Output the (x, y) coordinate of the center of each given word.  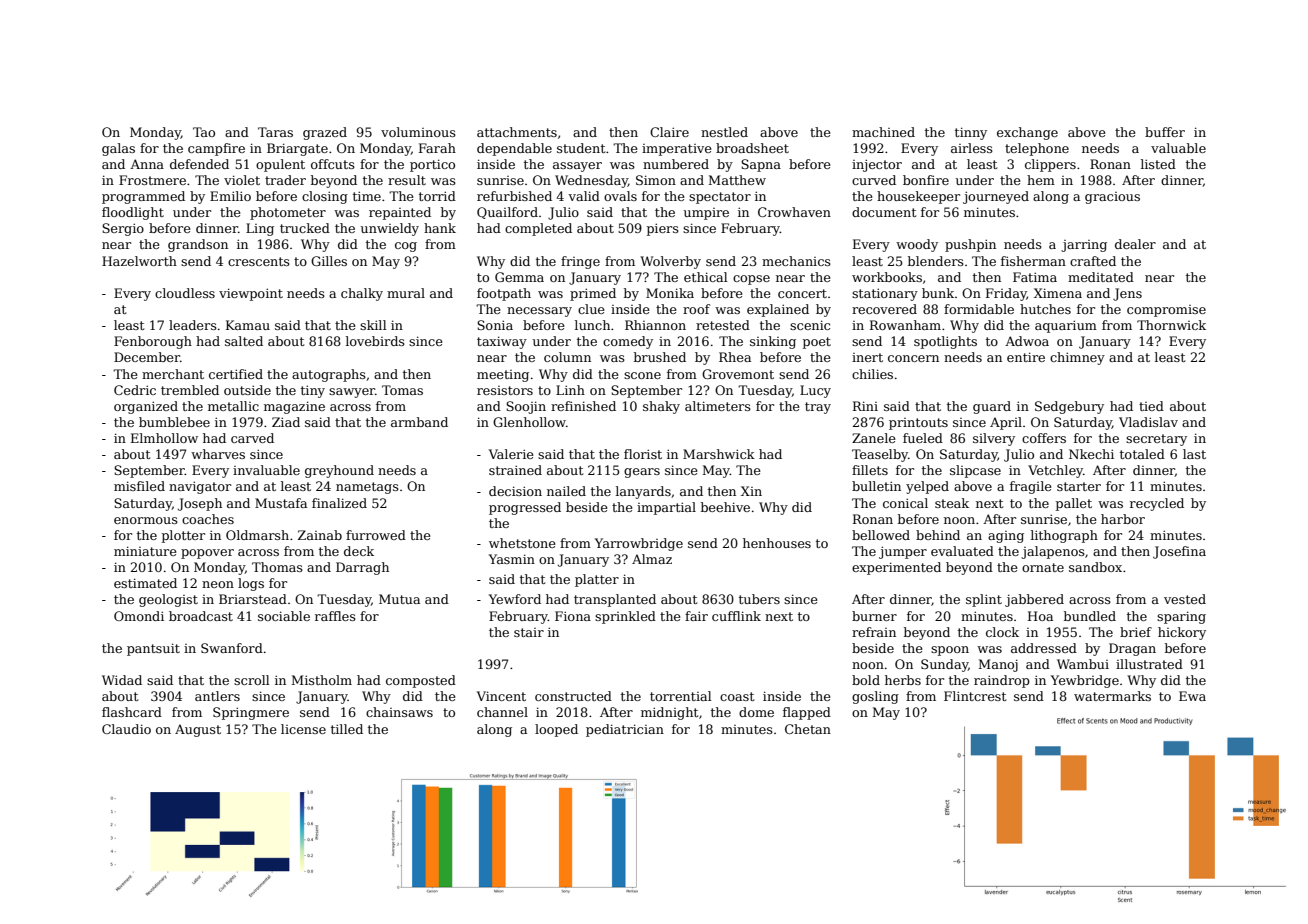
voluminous (418, 132)
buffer (1165, 132)
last (1194, 454)
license (303, 729)
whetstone (522, 543)
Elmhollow (164, 438)
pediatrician (625, 730)
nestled (724, 132)
